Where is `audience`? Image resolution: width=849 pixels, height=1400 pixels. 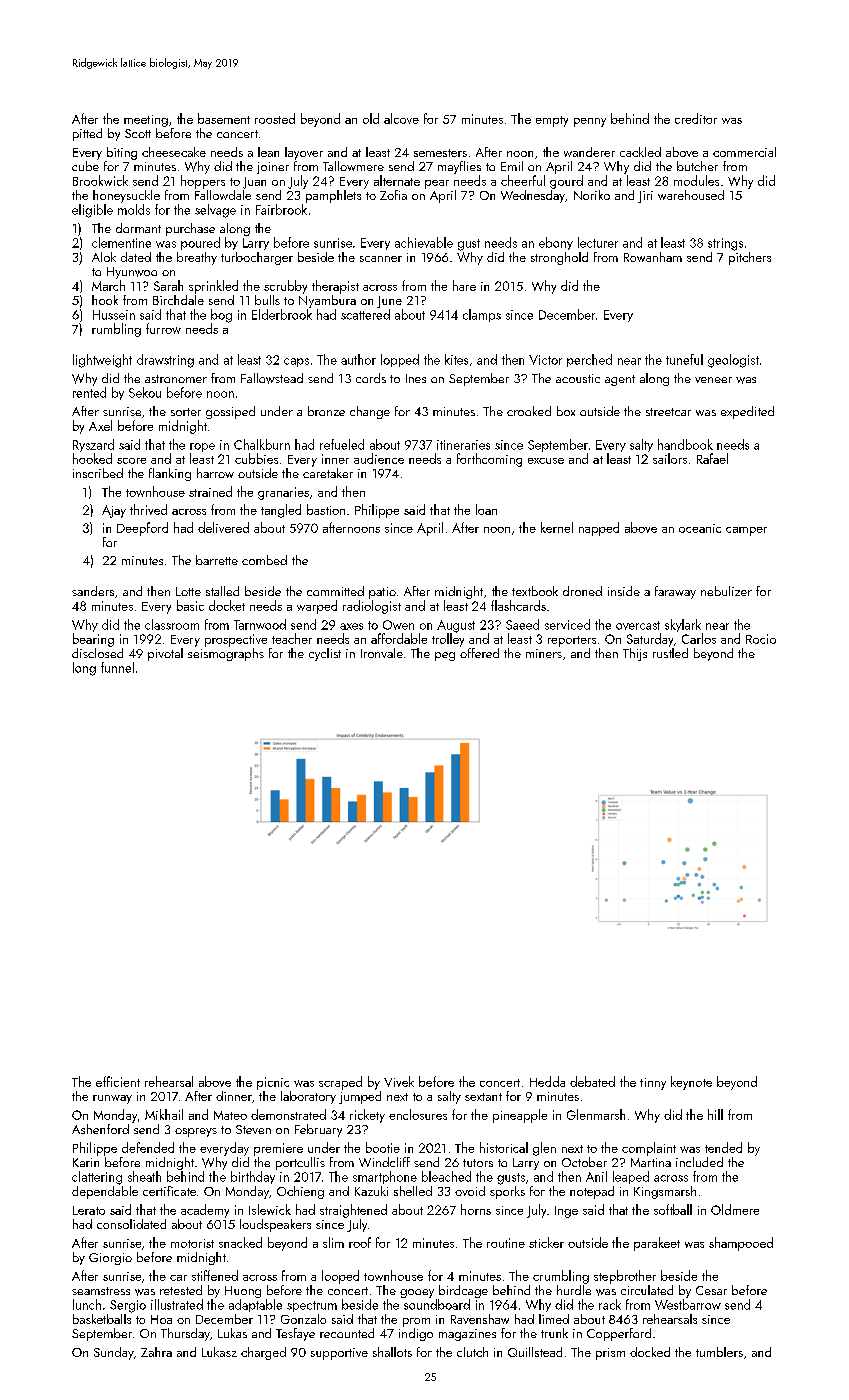 audience is located at coordinates (379, 458).
